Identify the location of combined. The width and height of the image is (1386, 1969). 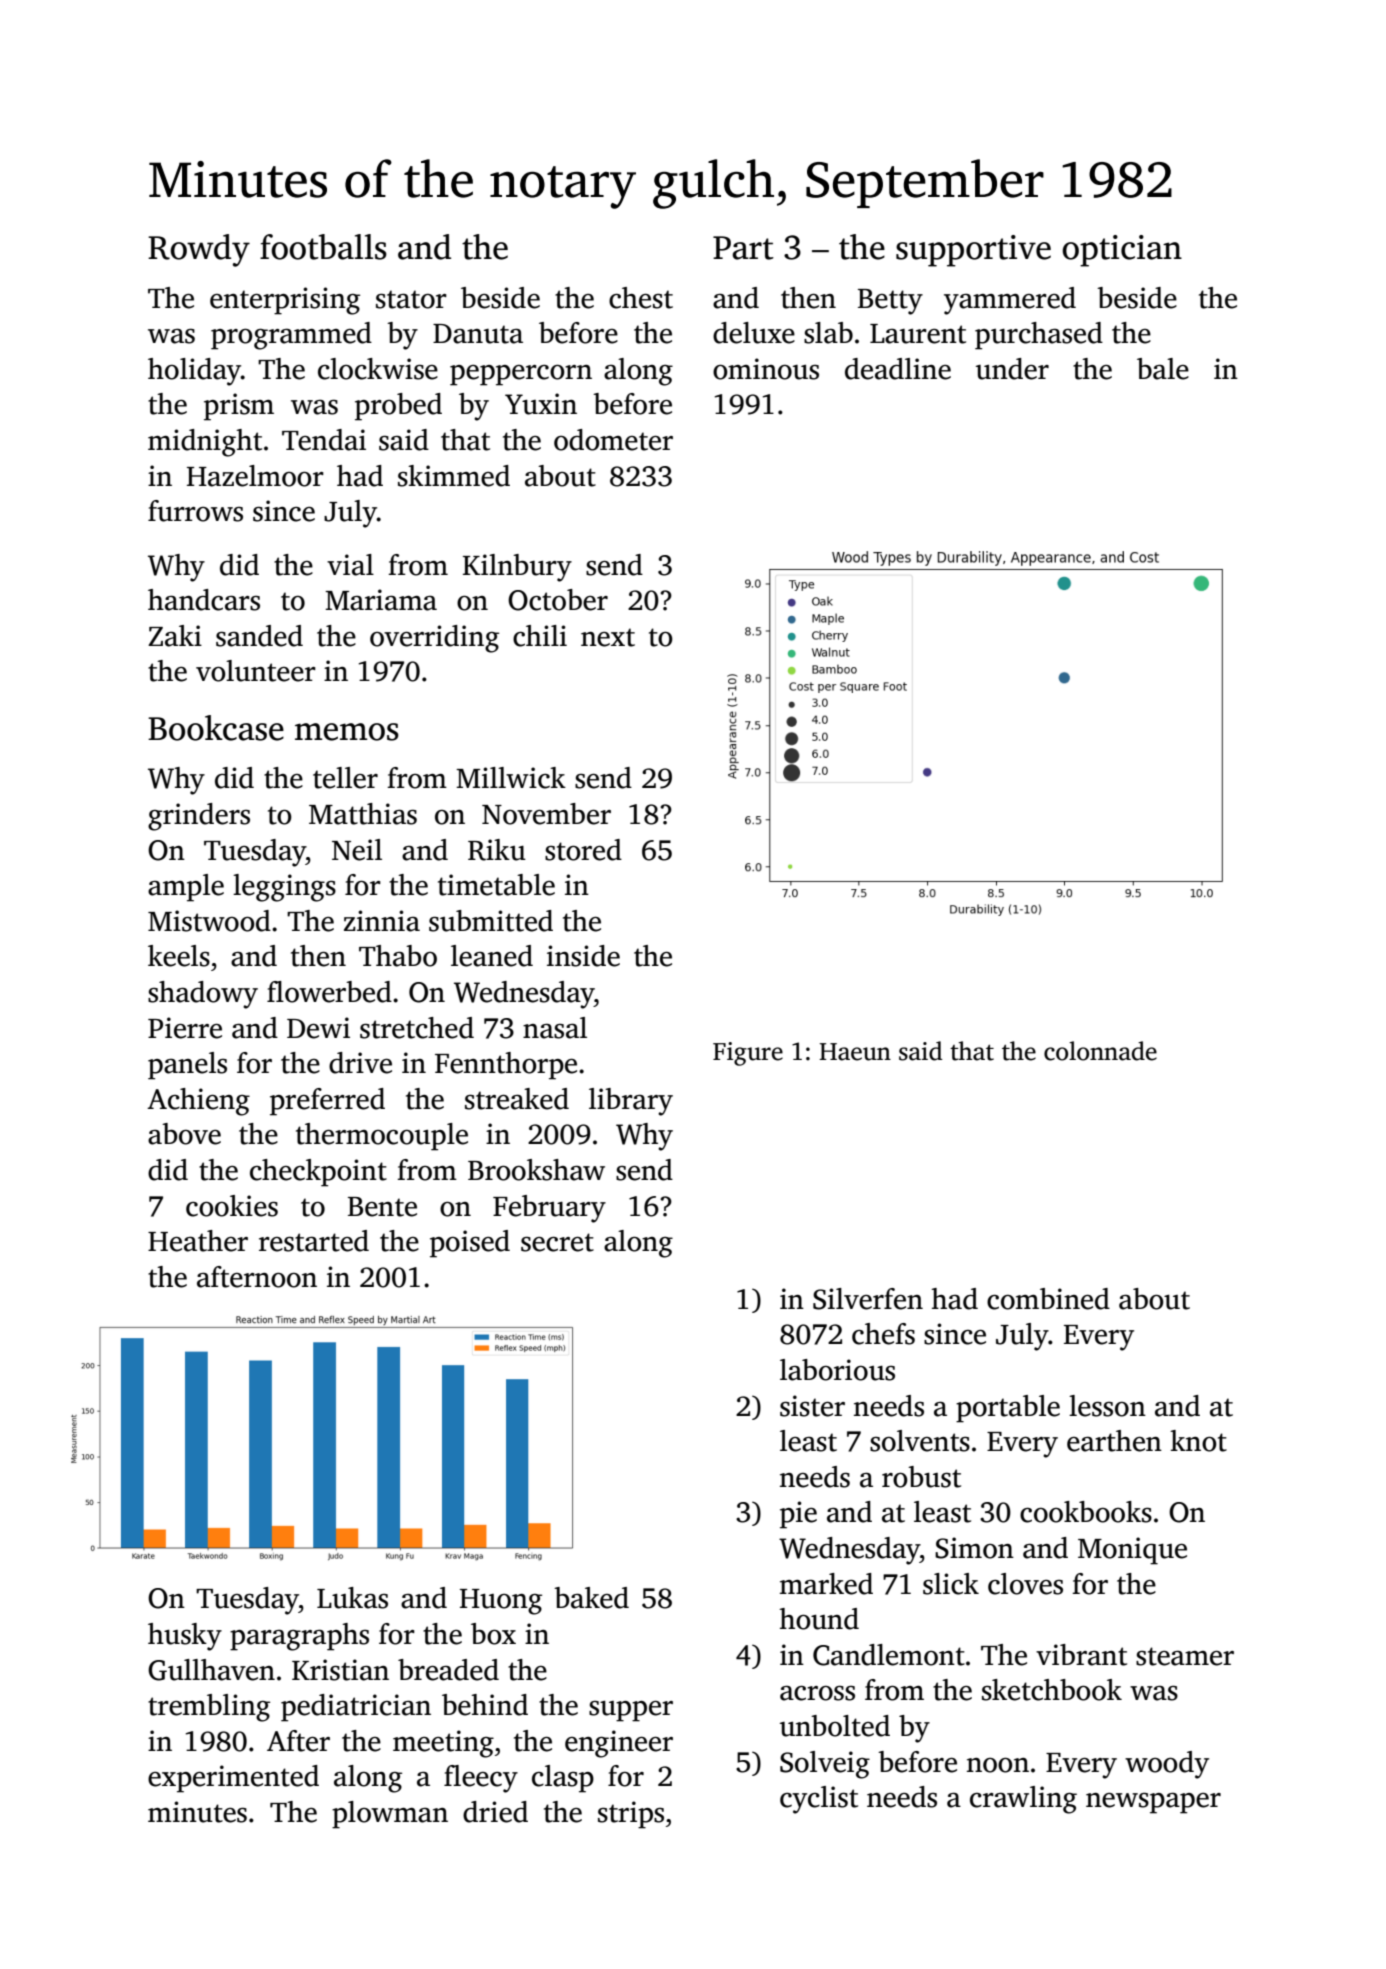
(1048, 1299).
